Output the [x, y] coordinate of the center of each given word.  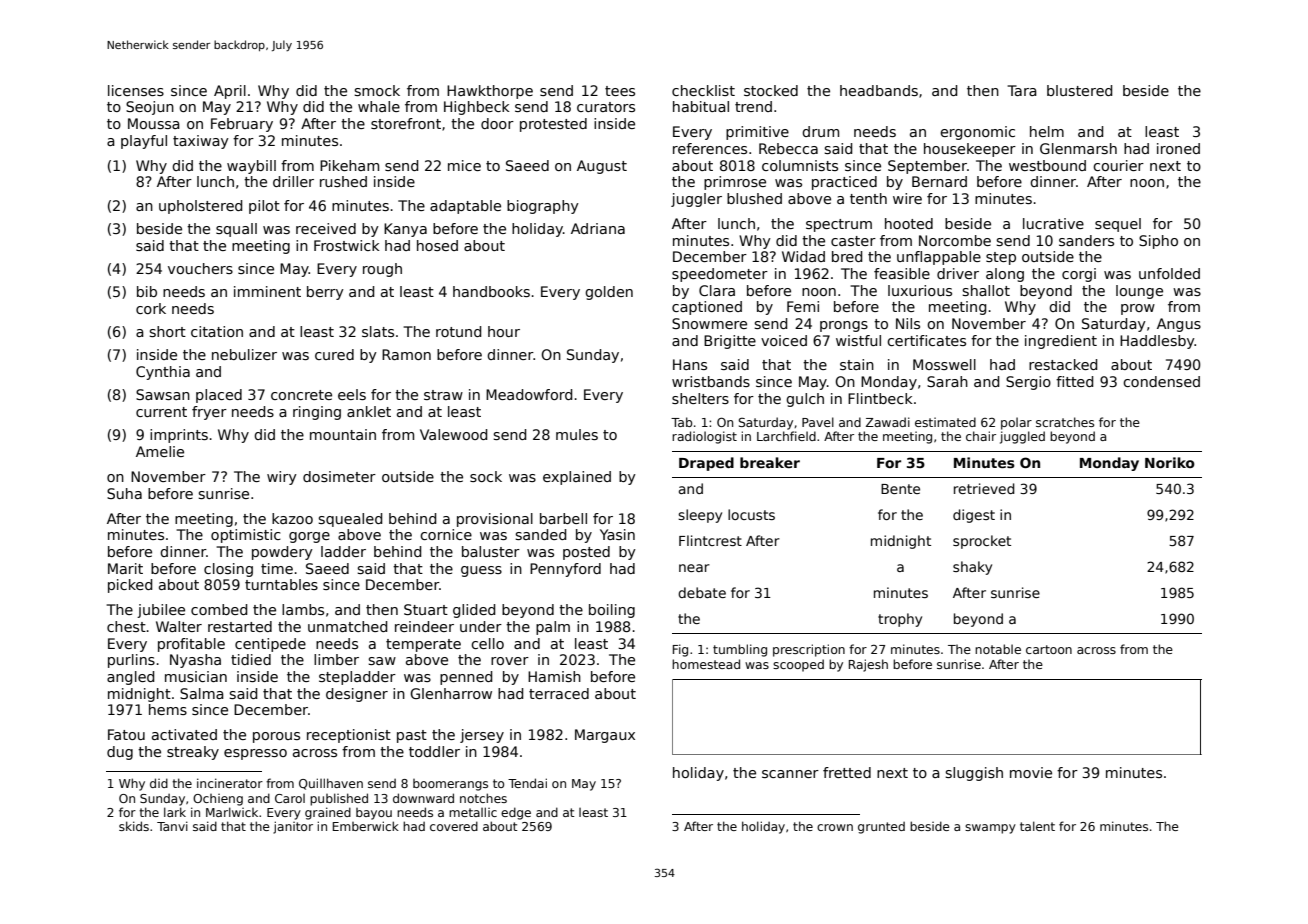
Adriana [598, 228]
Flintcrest [710, 540]
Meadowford [529, 394]
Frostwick [347, 245]
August [602, 167]
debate [702, 592]
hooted [909, 223]
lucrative [1053, 223]
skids [134, 826]
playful [144, 142]
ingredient [1061, 342]
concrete [301, 395]
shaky [972, 568]
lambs [303, 609]
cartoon [1049, 649]
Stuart [426, 609]
